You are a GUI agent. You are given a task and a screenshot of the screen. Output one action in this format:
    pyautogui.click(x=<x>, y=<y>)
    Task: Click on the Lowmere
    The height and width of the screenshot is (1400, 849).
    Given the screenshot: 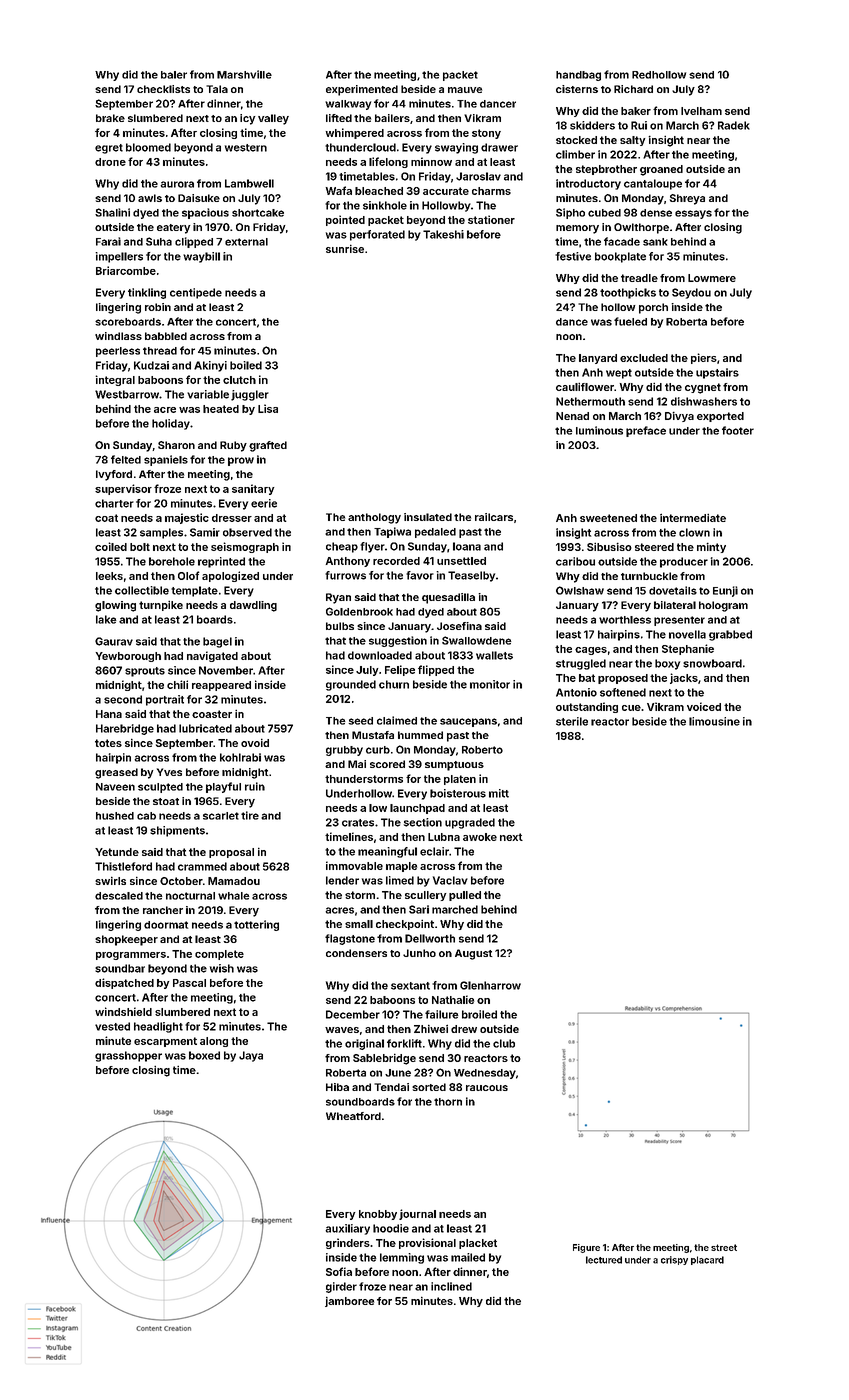 What is the action you would take?
    pyautogui.click(x=712, y=278)
